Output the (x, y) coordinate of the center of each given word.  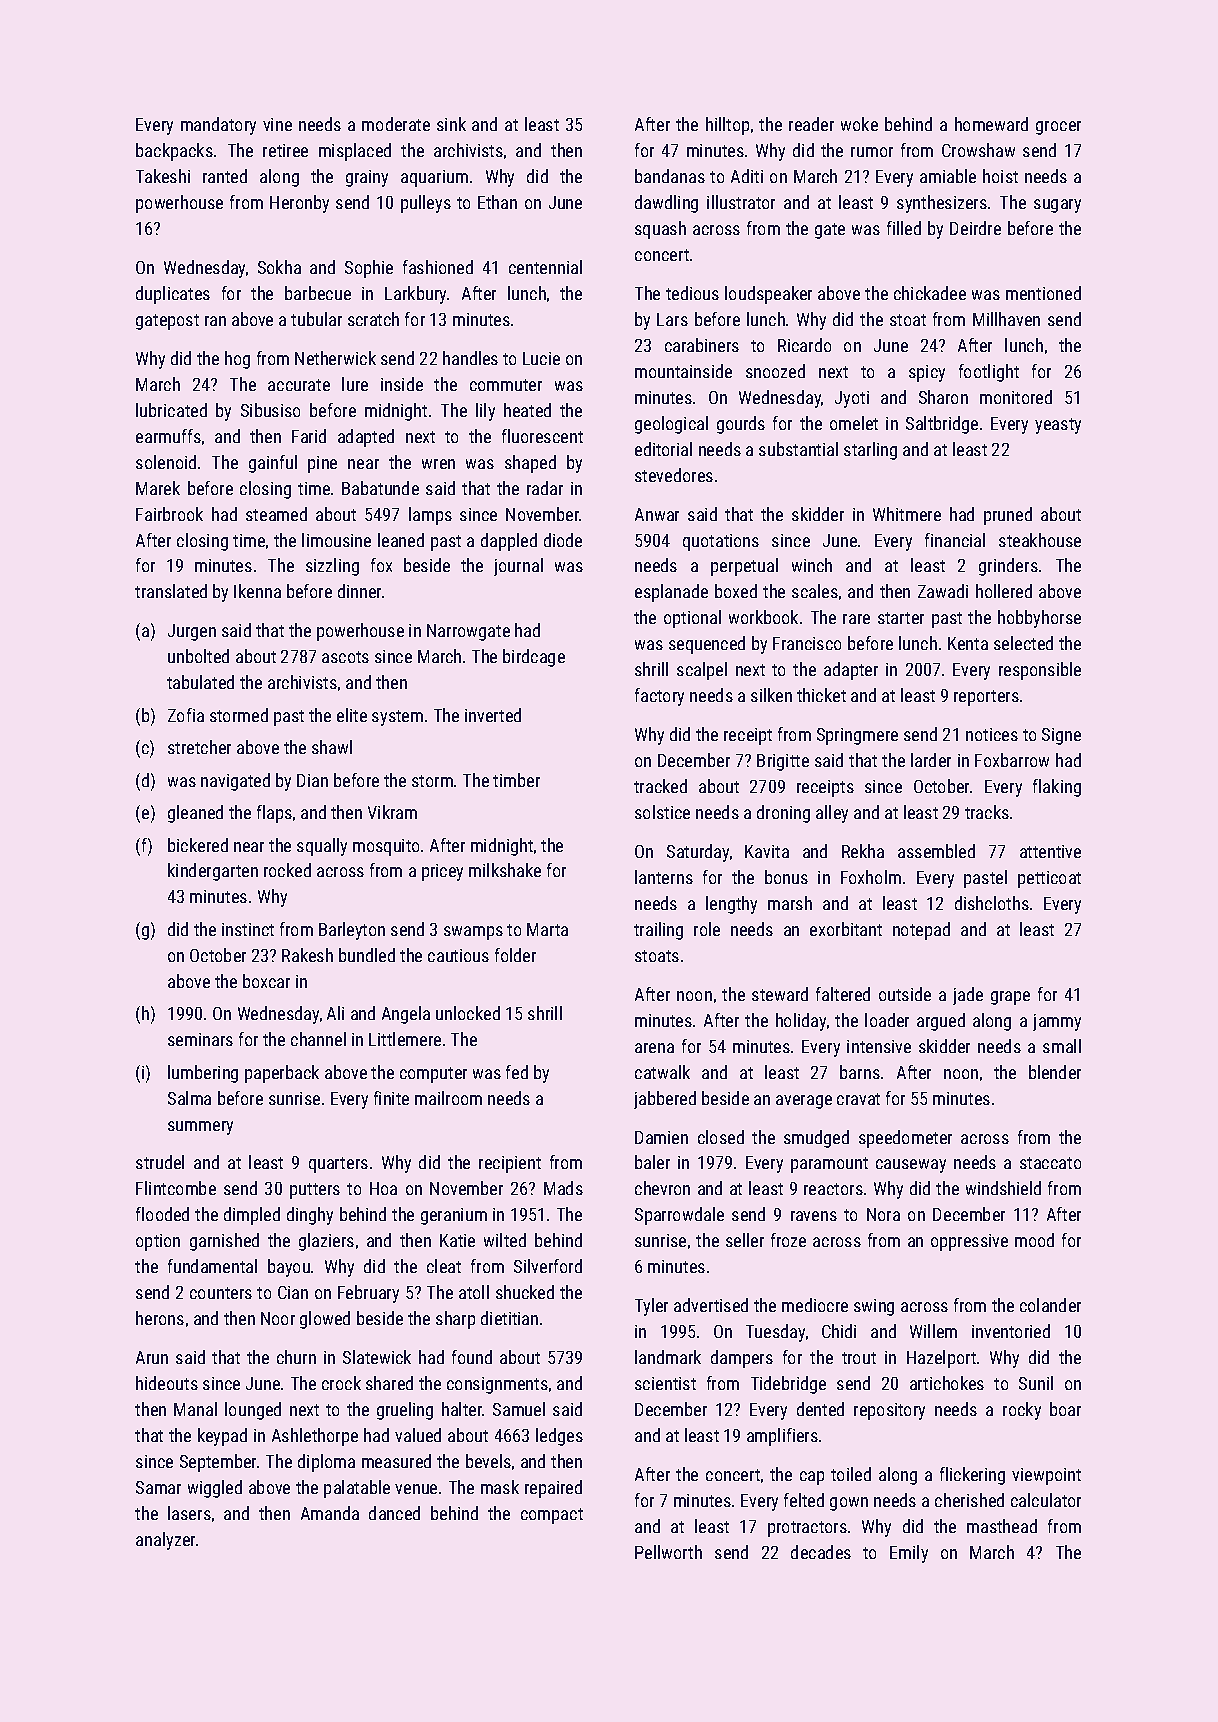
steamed (276, 514)
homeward (991, 124)
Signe (1061, 736)
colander (1050, 1305)
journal (518, 567)
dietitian (509, 1318)
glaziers (326, 1242)
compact (552, 1516)
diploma (326, 1463)
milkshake (505, 870)
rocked (287, 870)
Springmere (857, 736)
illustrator (741, 202)
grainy (367, 178)
